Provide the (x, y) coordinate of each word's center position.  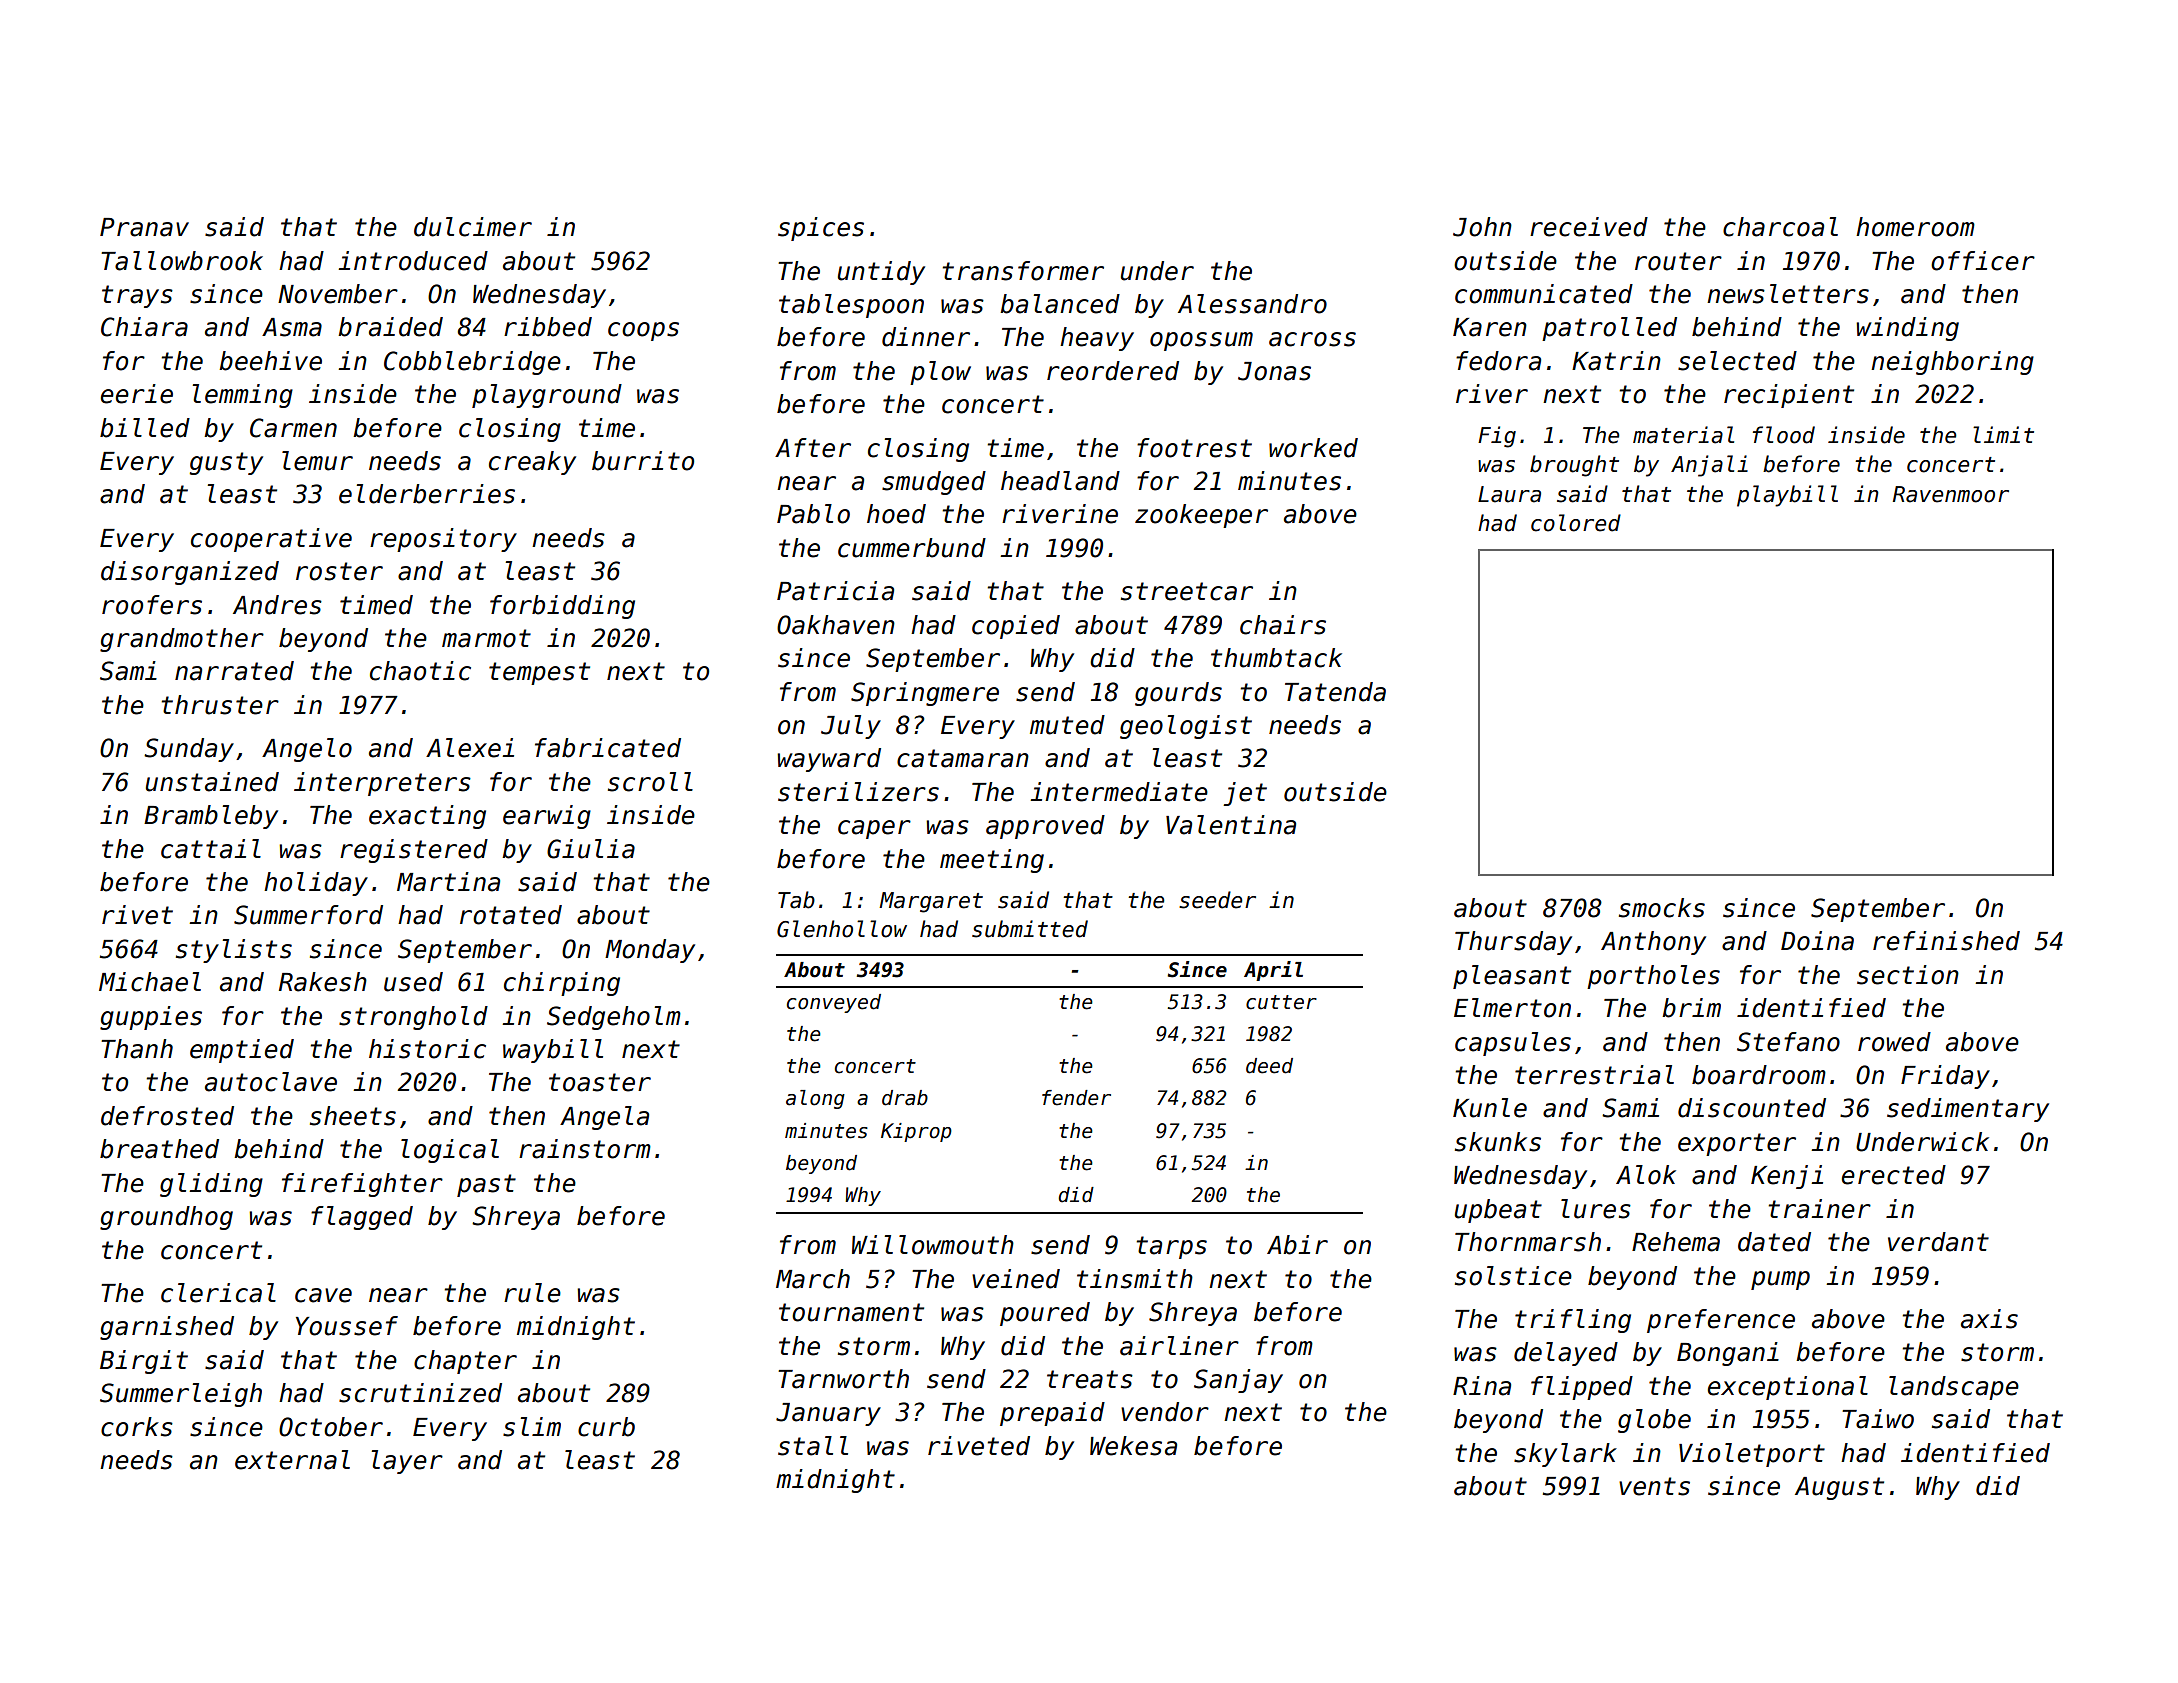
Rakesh (323, 982)
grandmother (182, 640)
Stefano (1788, 1042)
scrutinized (420, 1393)
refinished (1946, 941)
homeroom (1915, 227)
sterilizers (858, 792)
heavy (1097, 339)
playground (547, 396)
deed (1269, 1066)
